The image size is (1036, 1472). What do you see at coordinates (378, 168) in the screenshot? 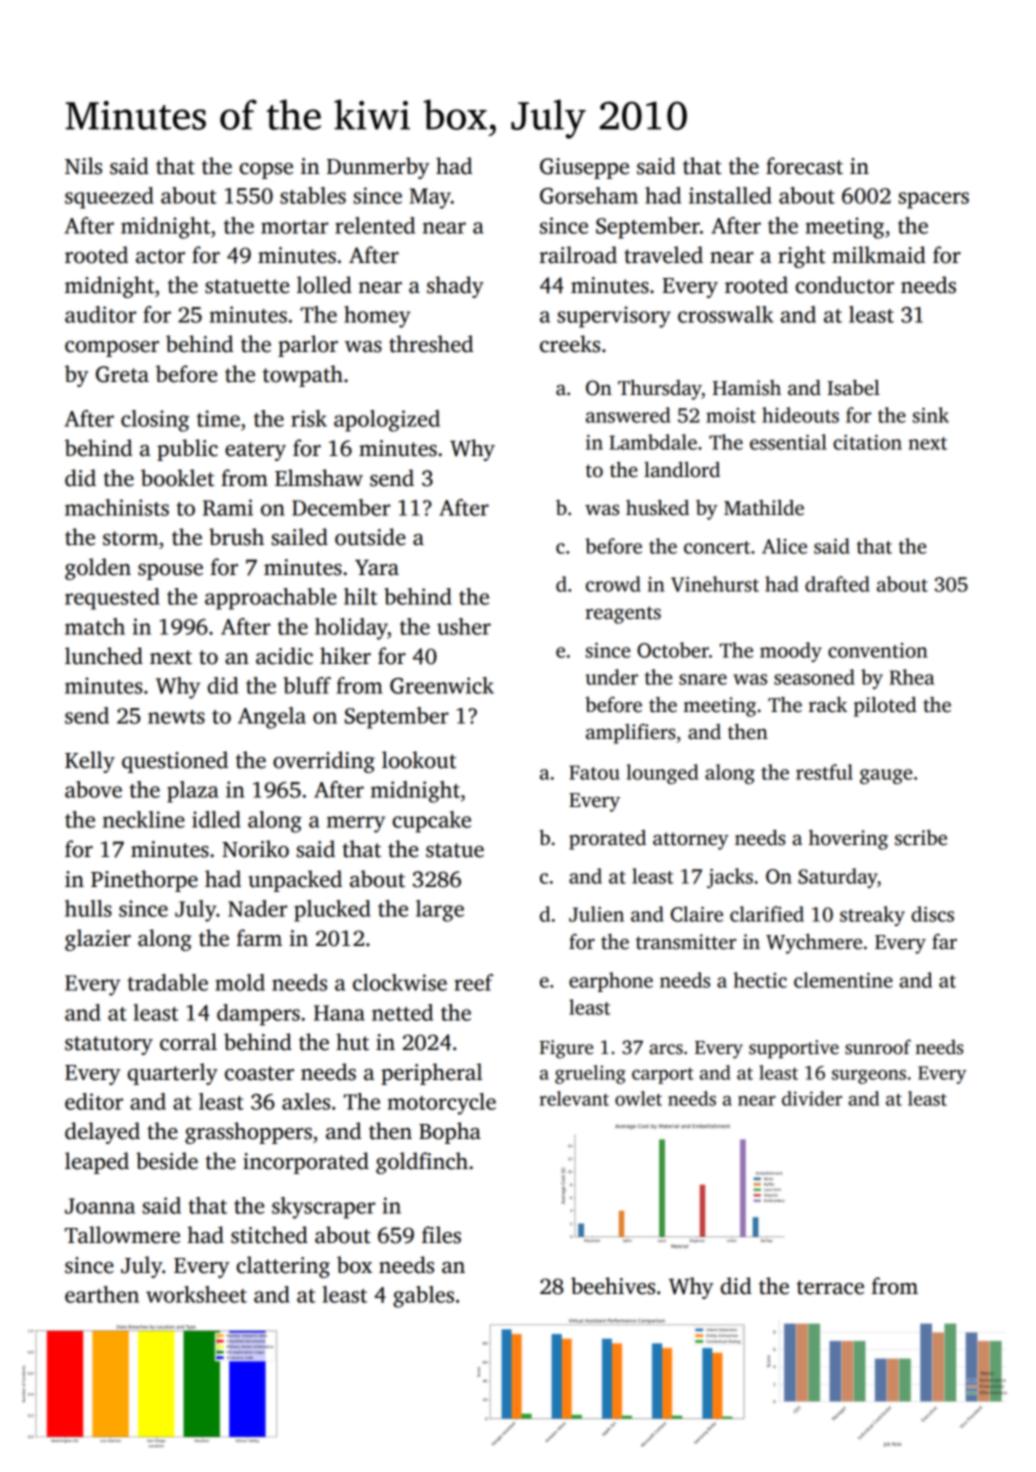
I see `Dunmerby` at bounding box center [378, 168].
